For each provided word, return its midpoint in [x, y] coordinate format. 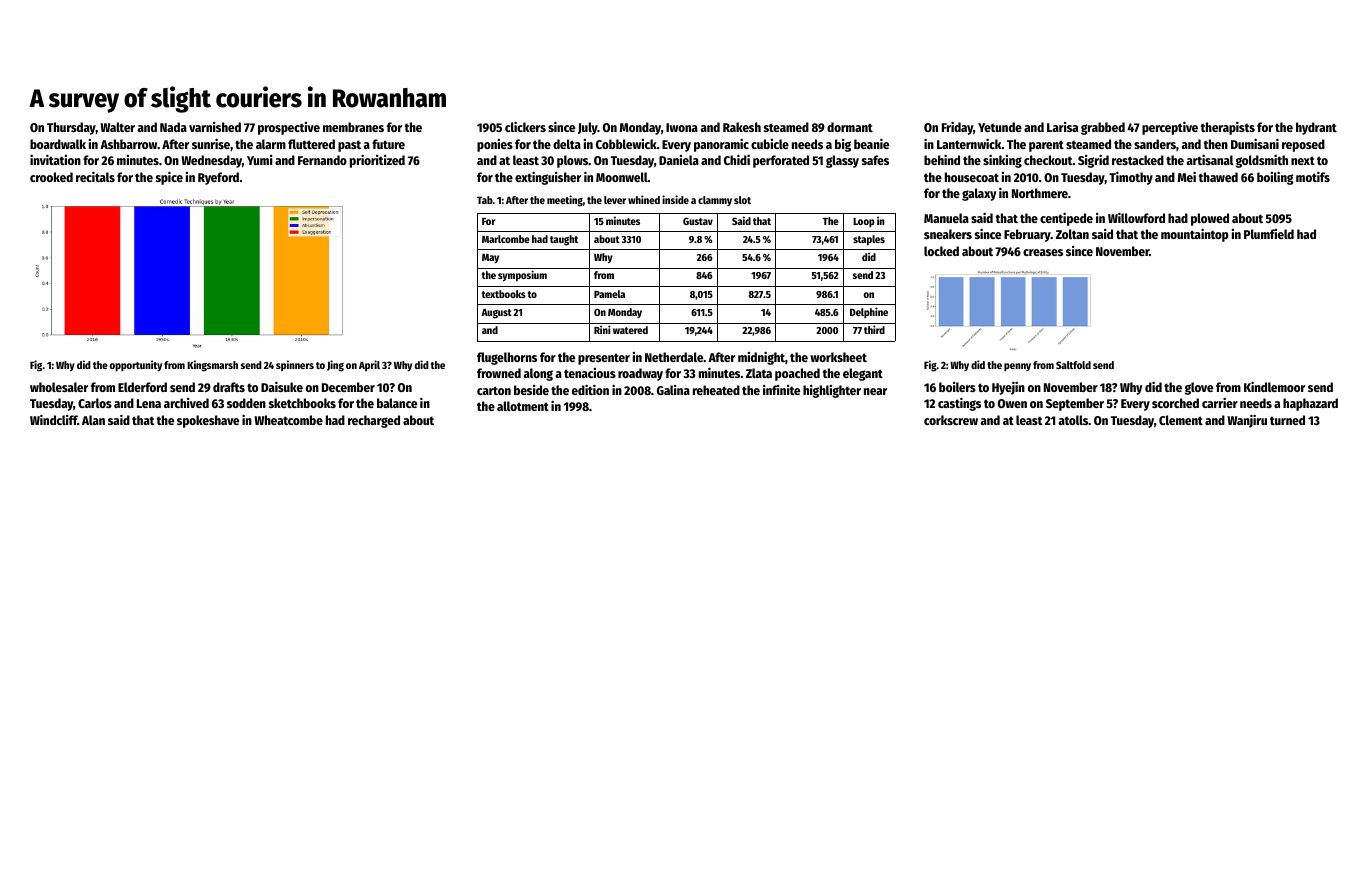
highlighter [832, 391]
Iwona [682, 127]
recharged [374, 421]
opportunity [136, 366]
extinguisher [548, 178]
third [874, 329]
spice [169, 178]
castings [959, 404]
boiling [1275, 178]
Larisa [1062, 127]
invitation [55, 159]
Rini [602, 329]
